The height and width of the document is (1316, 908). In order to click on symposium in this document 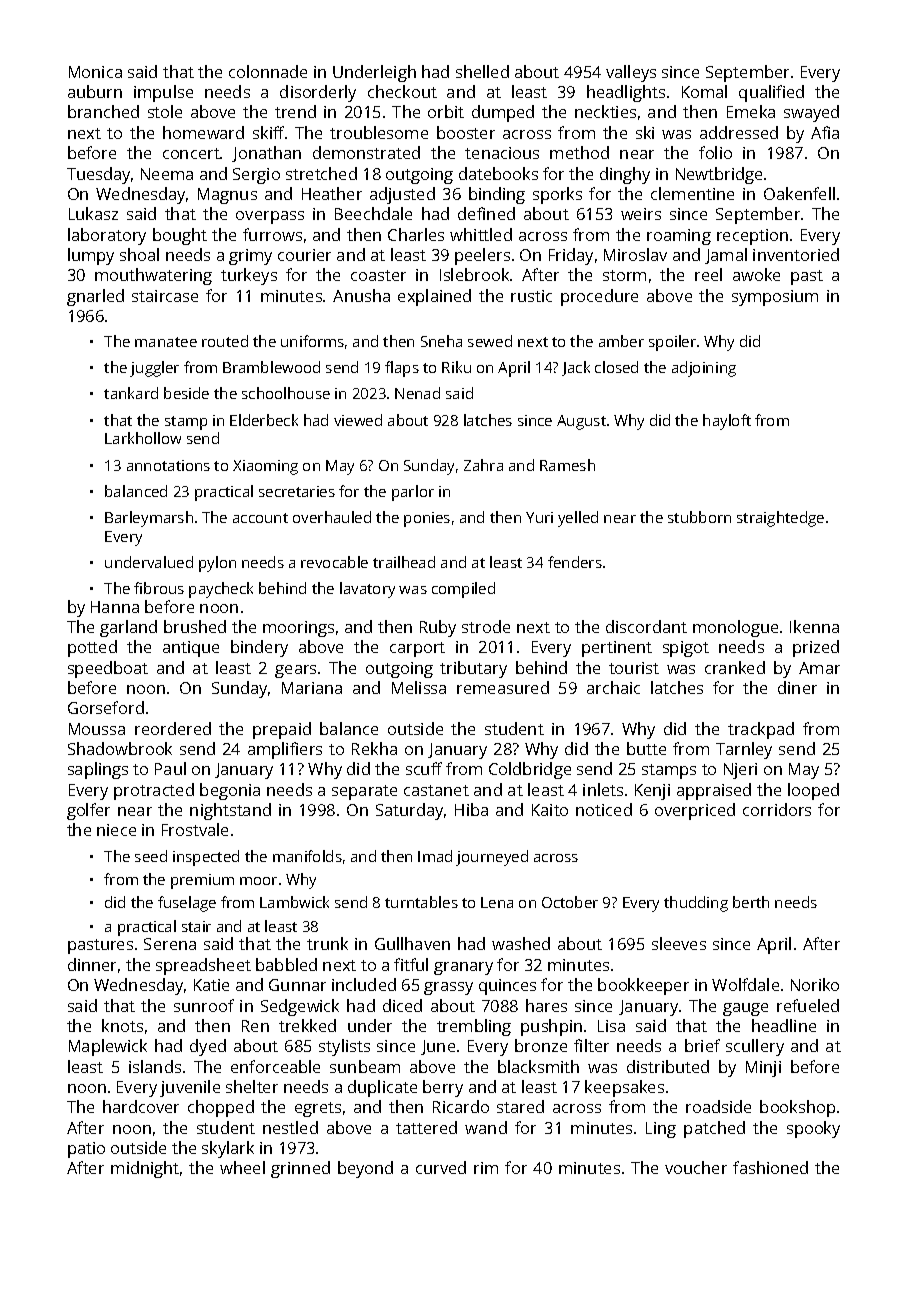, I will do `click(775, 298)`.
